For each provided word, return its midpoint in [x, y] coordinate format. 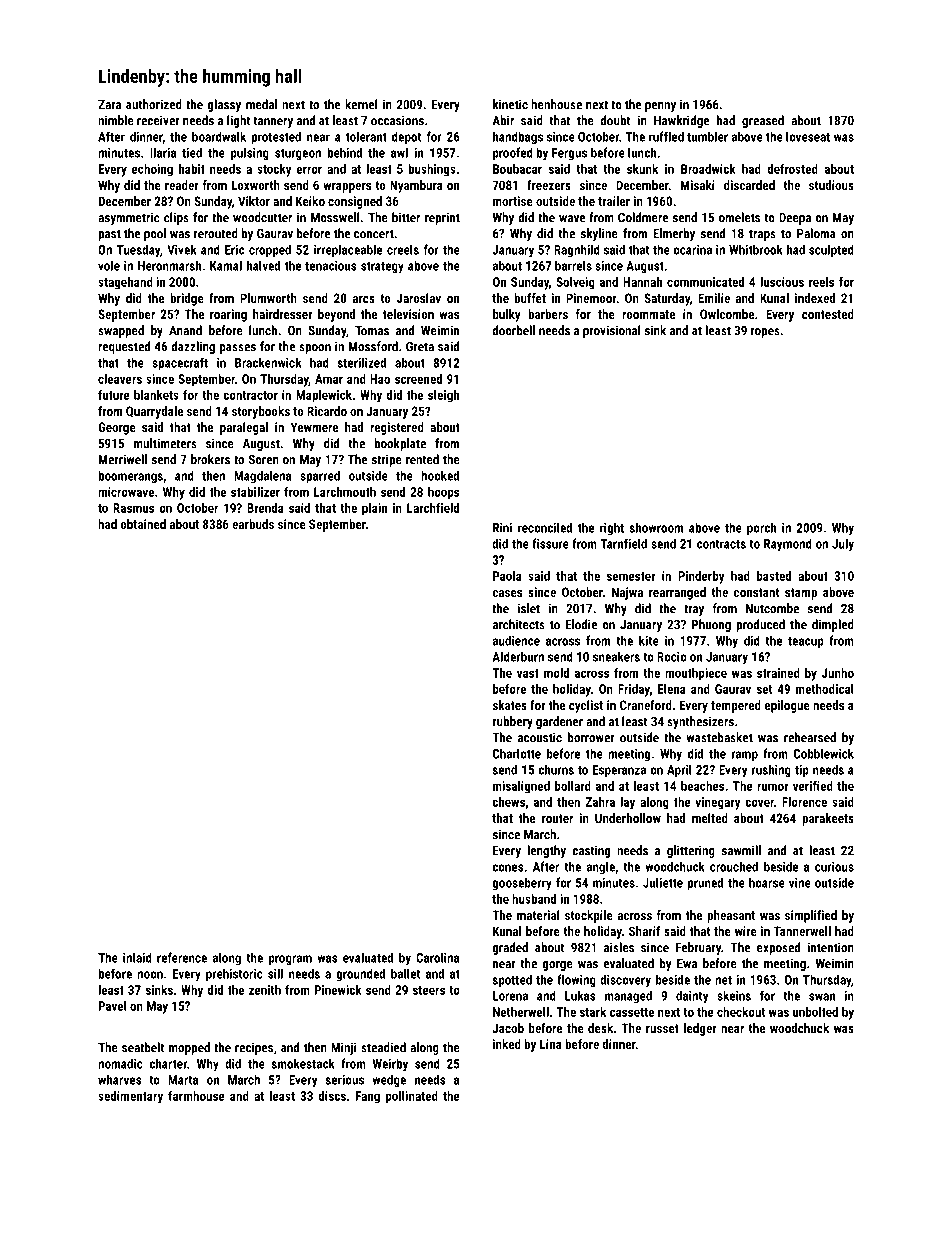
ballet [405, 974]
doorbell [513, 330]
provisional [612, 331]
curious [834, 867]
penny [660, 107]
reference [182, 957]
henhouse [556, 104]
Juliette [663, 882]
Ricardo [327, 411]
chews [508, 802]
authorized [154, 104]
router [557, 818]
